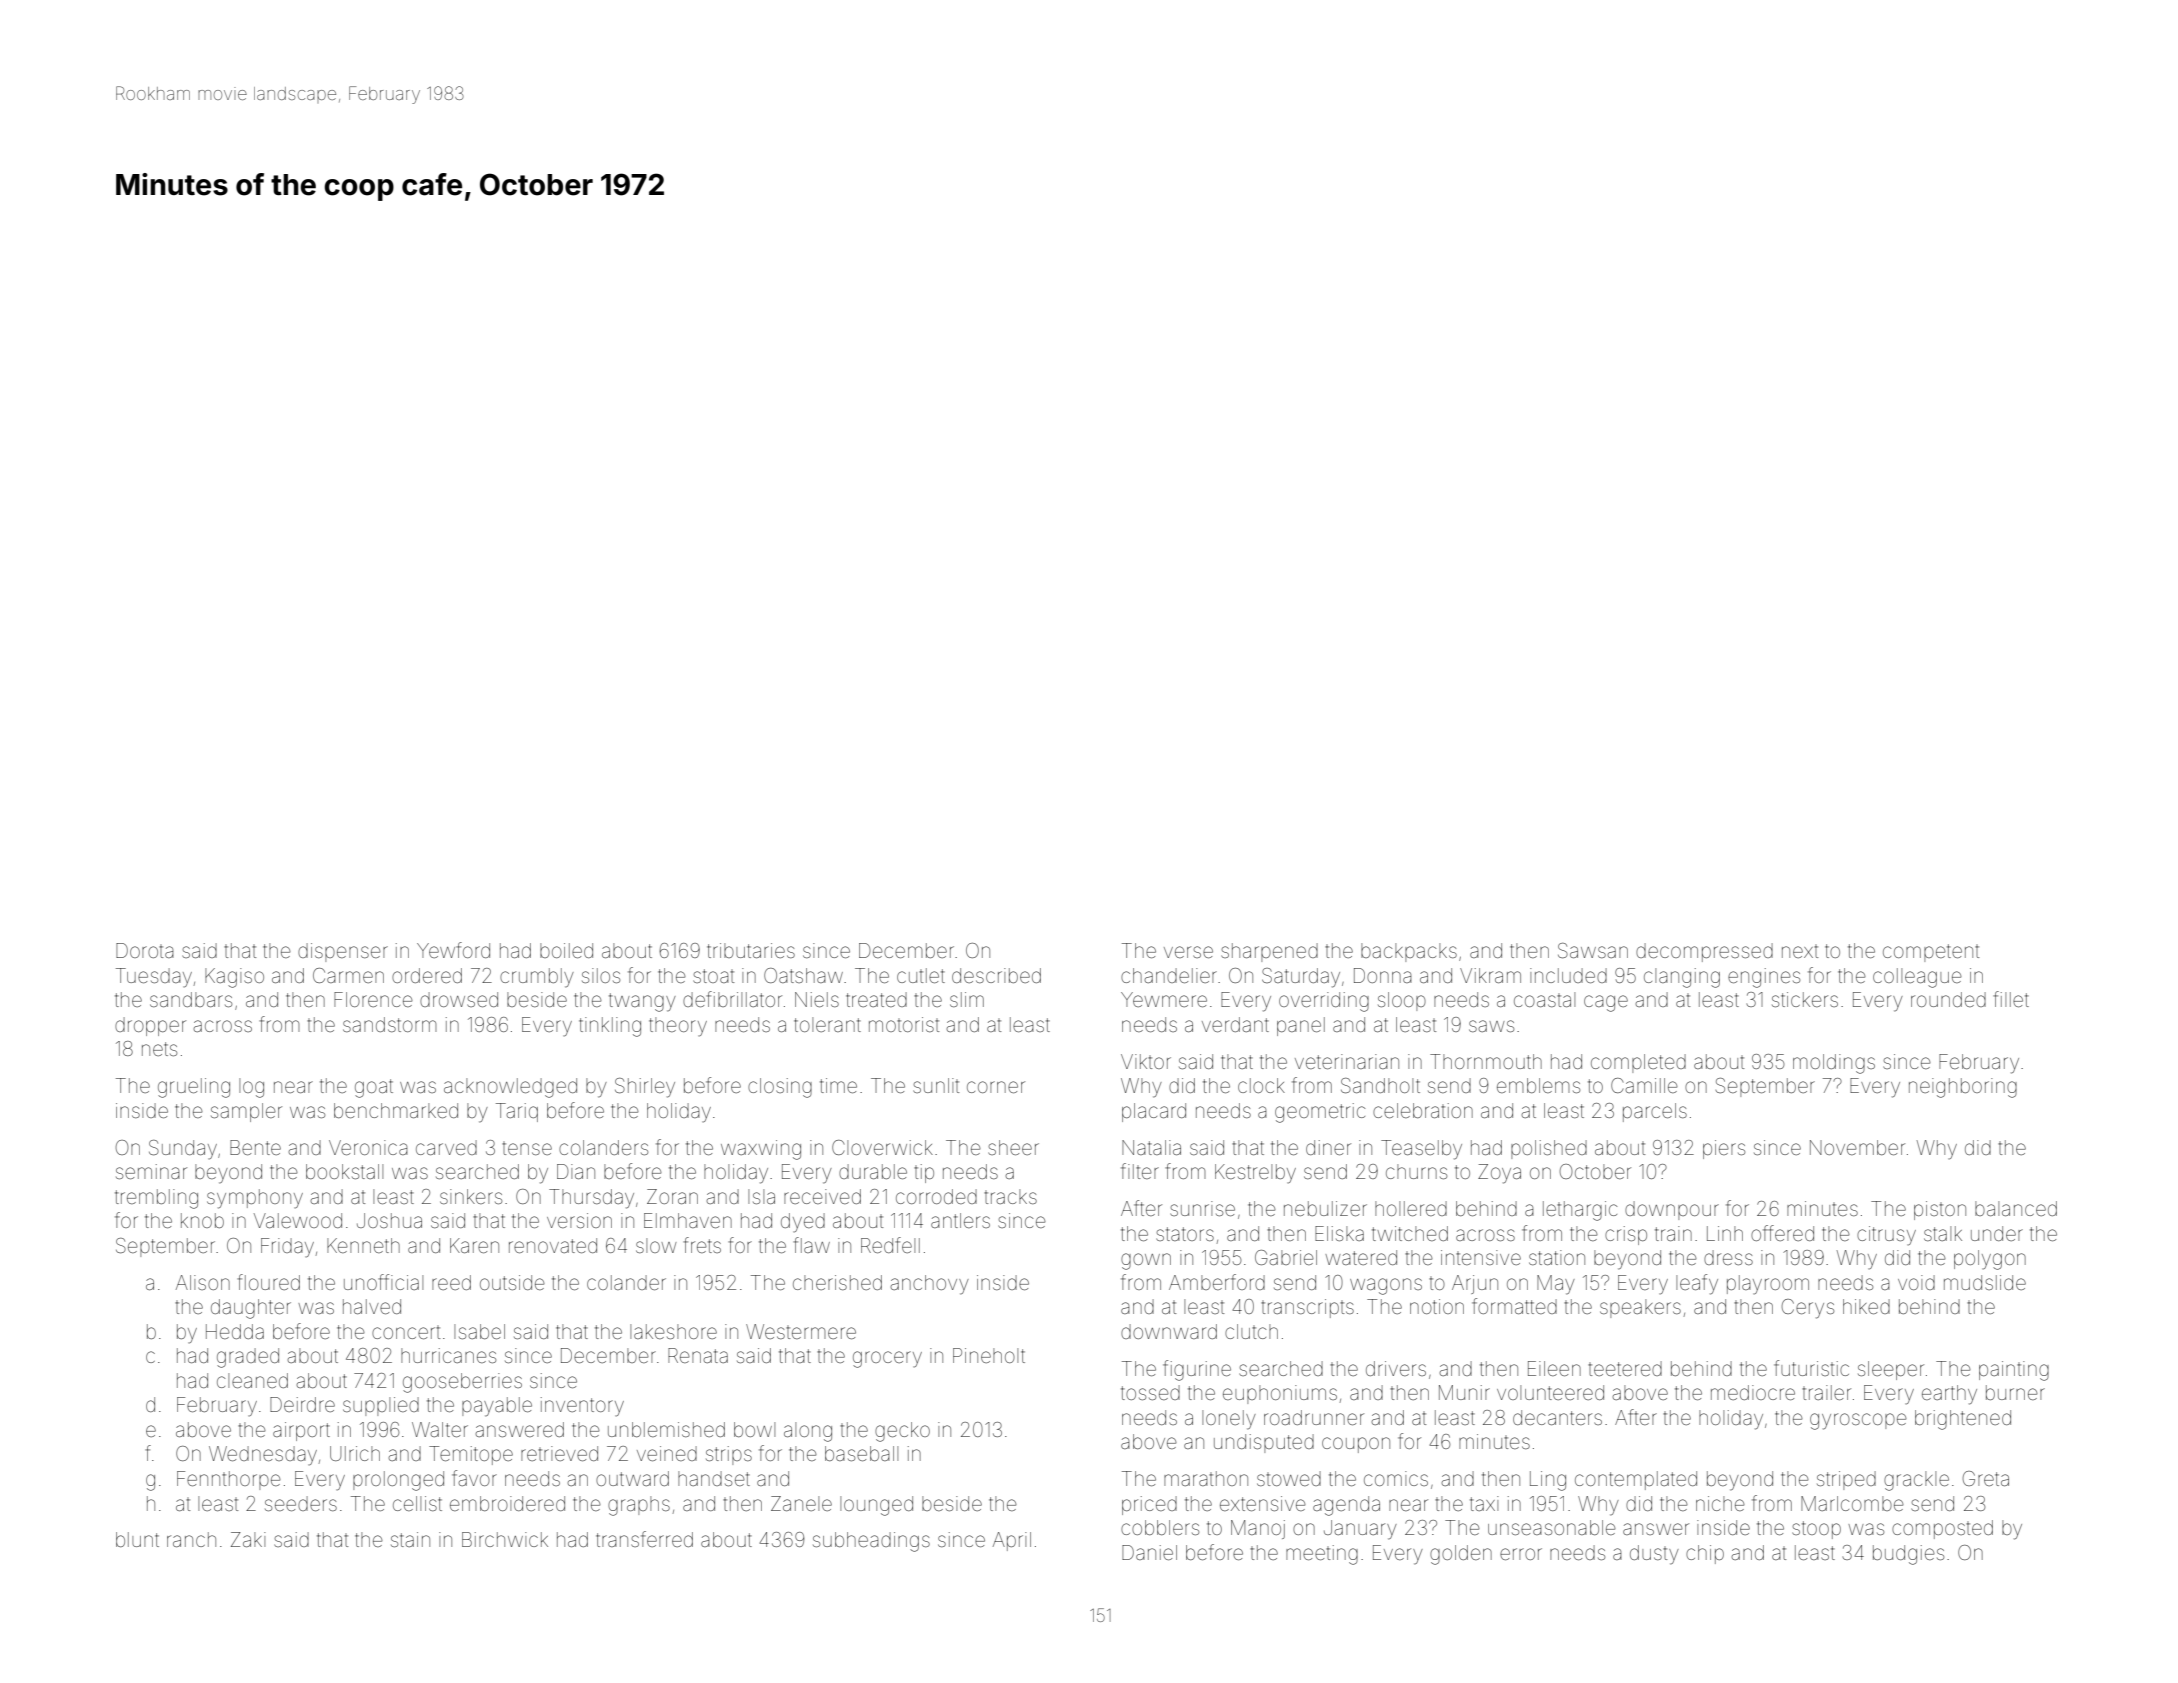 The image size is (2178, 1683). Describe the element at coordinates (1557, 1417) in the document. I see `decanters` at that location.
